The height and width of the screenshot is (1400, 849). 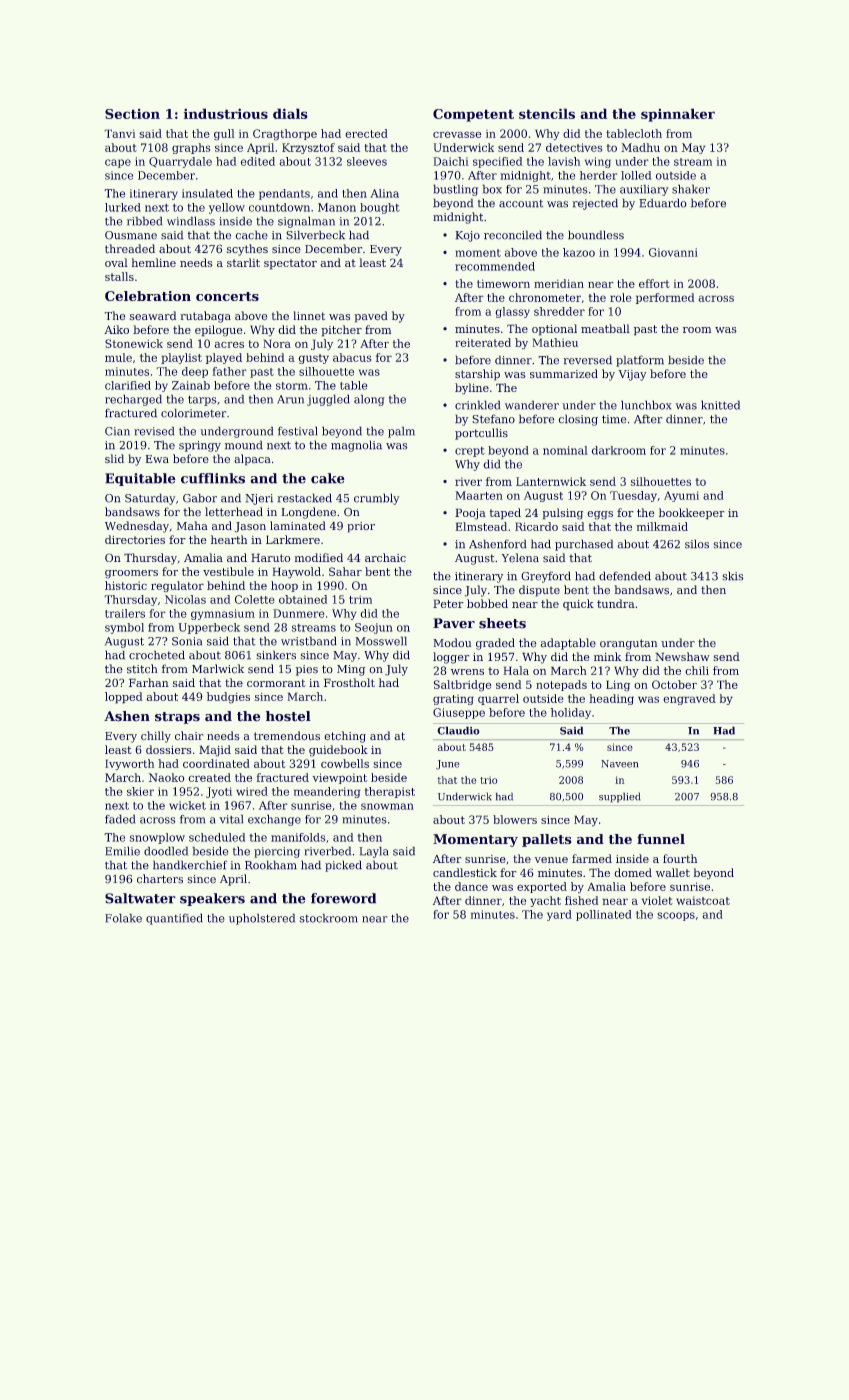 What do you see at coordinates (228, 571) in the screenshot?
I see `vestibule` at bounding box center [228, 571].
